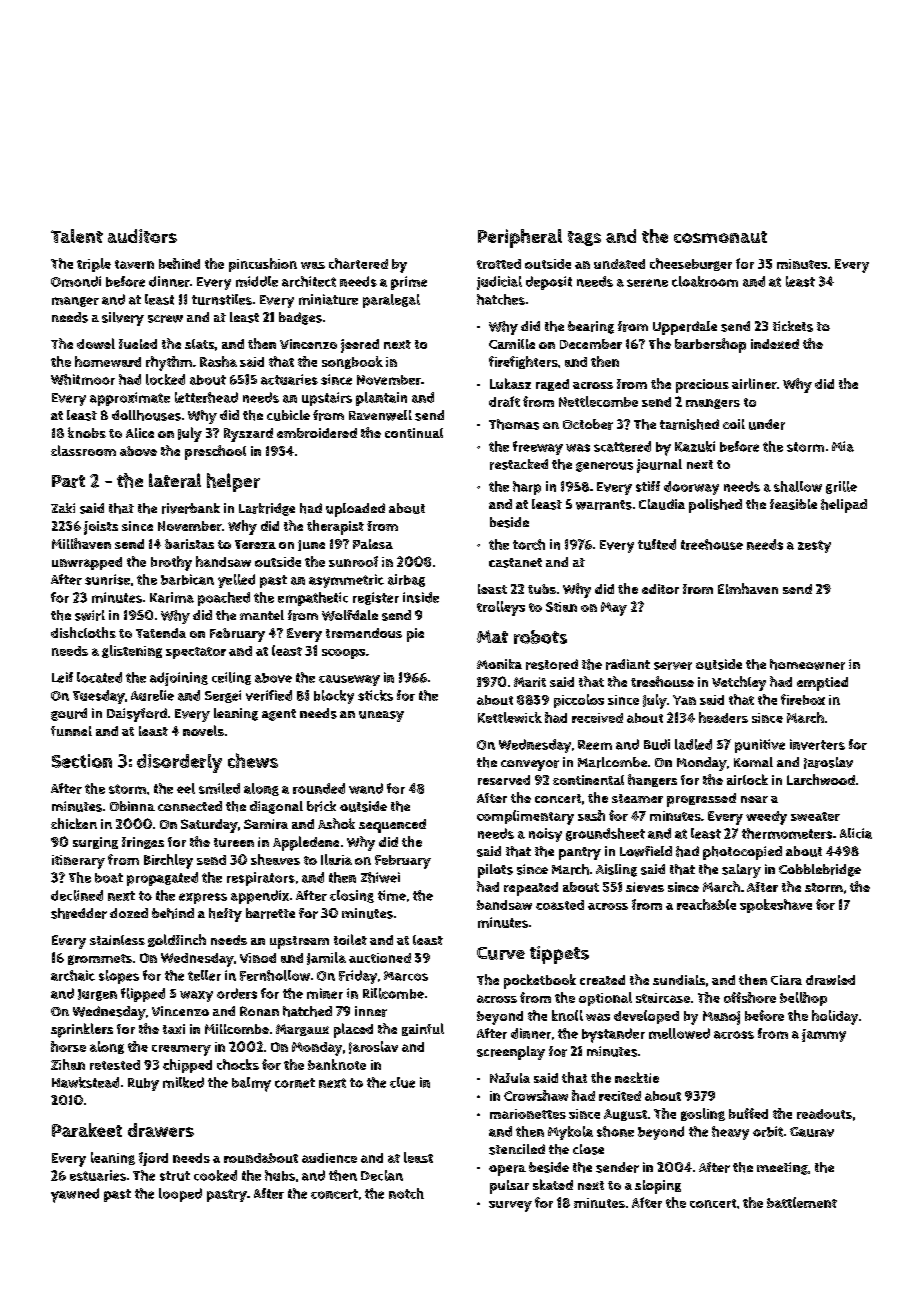 The height and width of the screenshot is (1308, 924). I want to click on paralegal, so click(391, 301).
